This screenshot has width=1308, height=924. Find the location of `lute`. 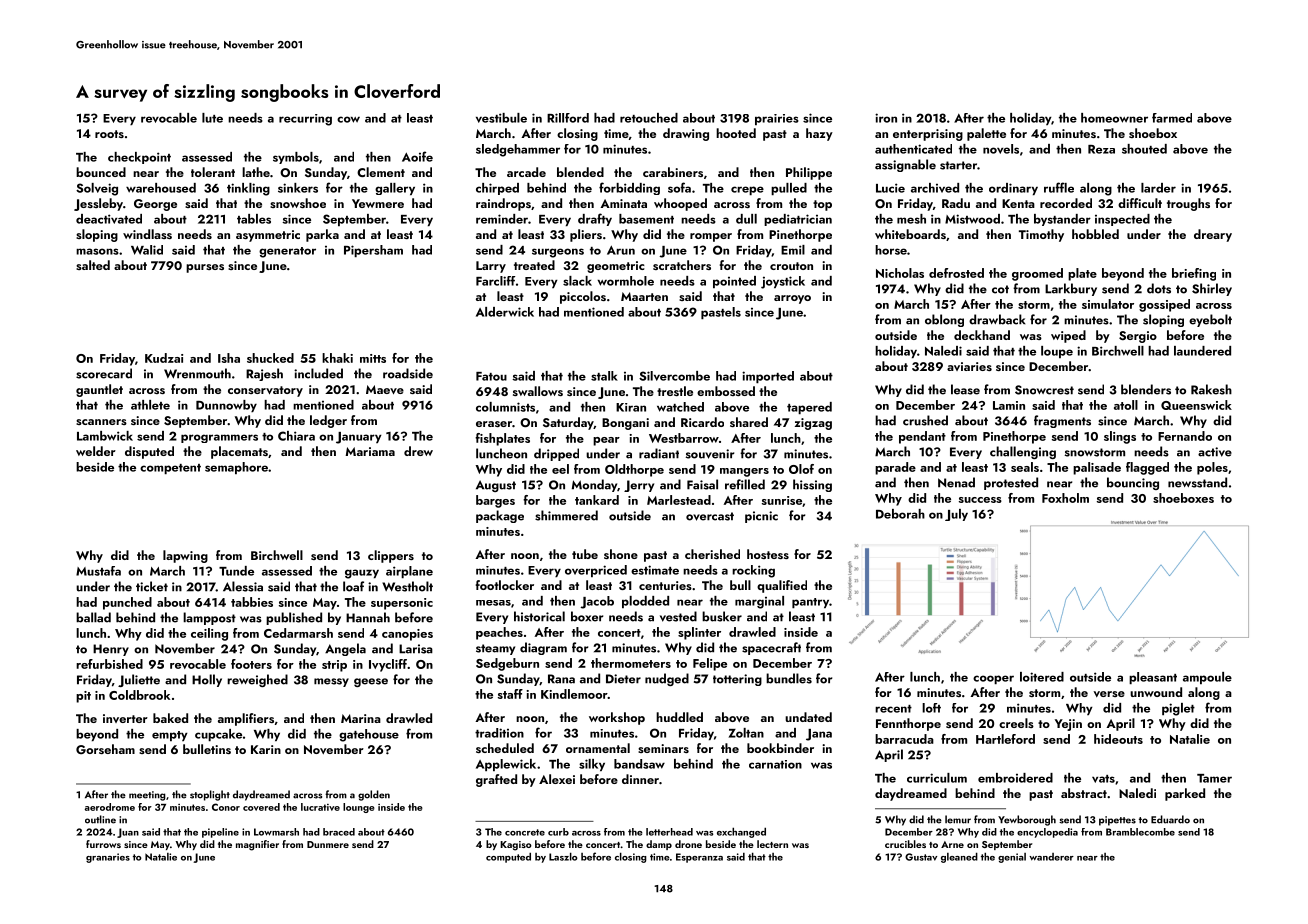

lute is located at coordinates (212, 118).
